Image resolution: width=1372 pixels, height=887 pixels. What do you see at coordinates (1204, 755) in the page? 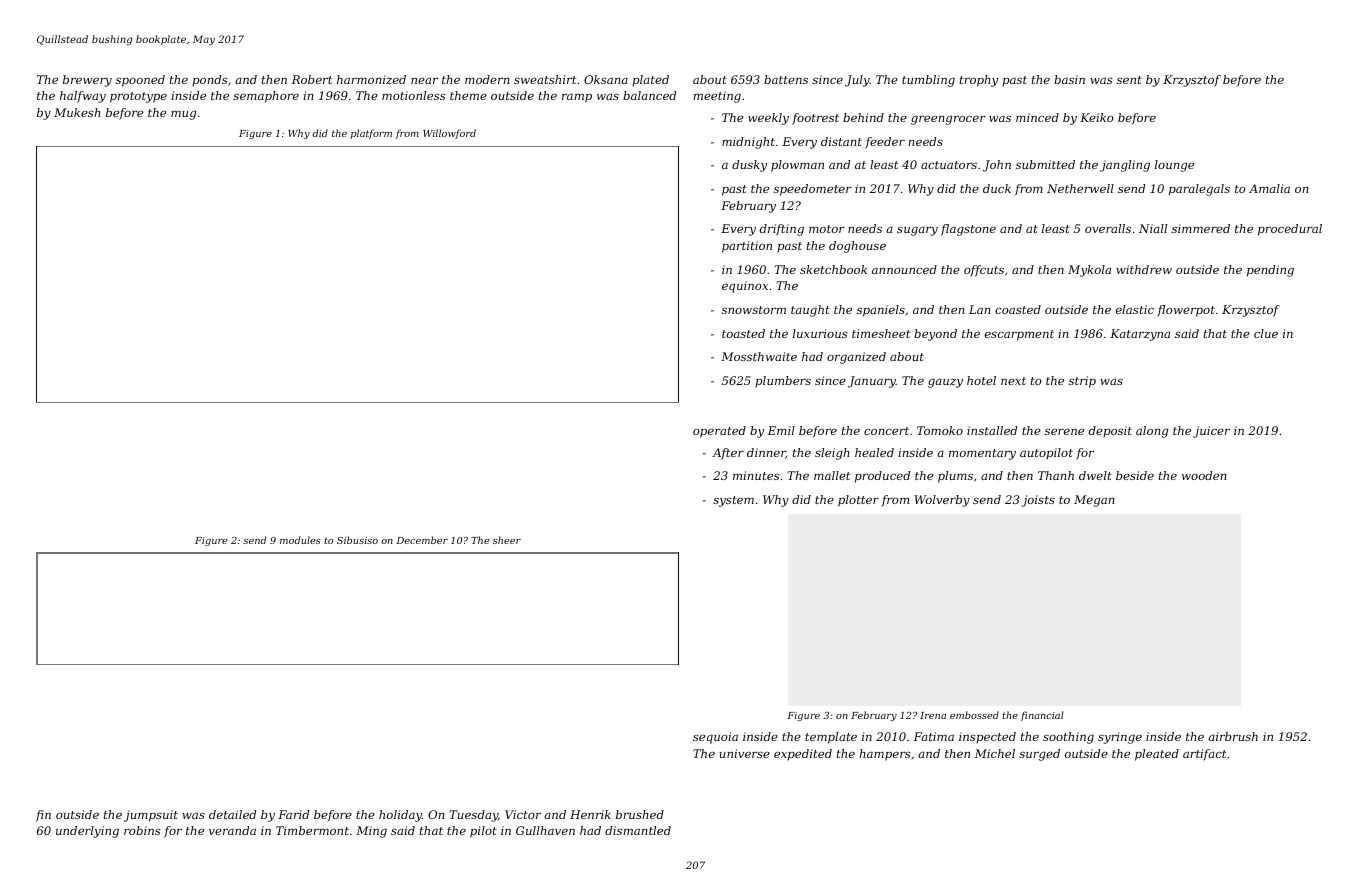
I see `artifact` at bounding box center [1204, 755].
